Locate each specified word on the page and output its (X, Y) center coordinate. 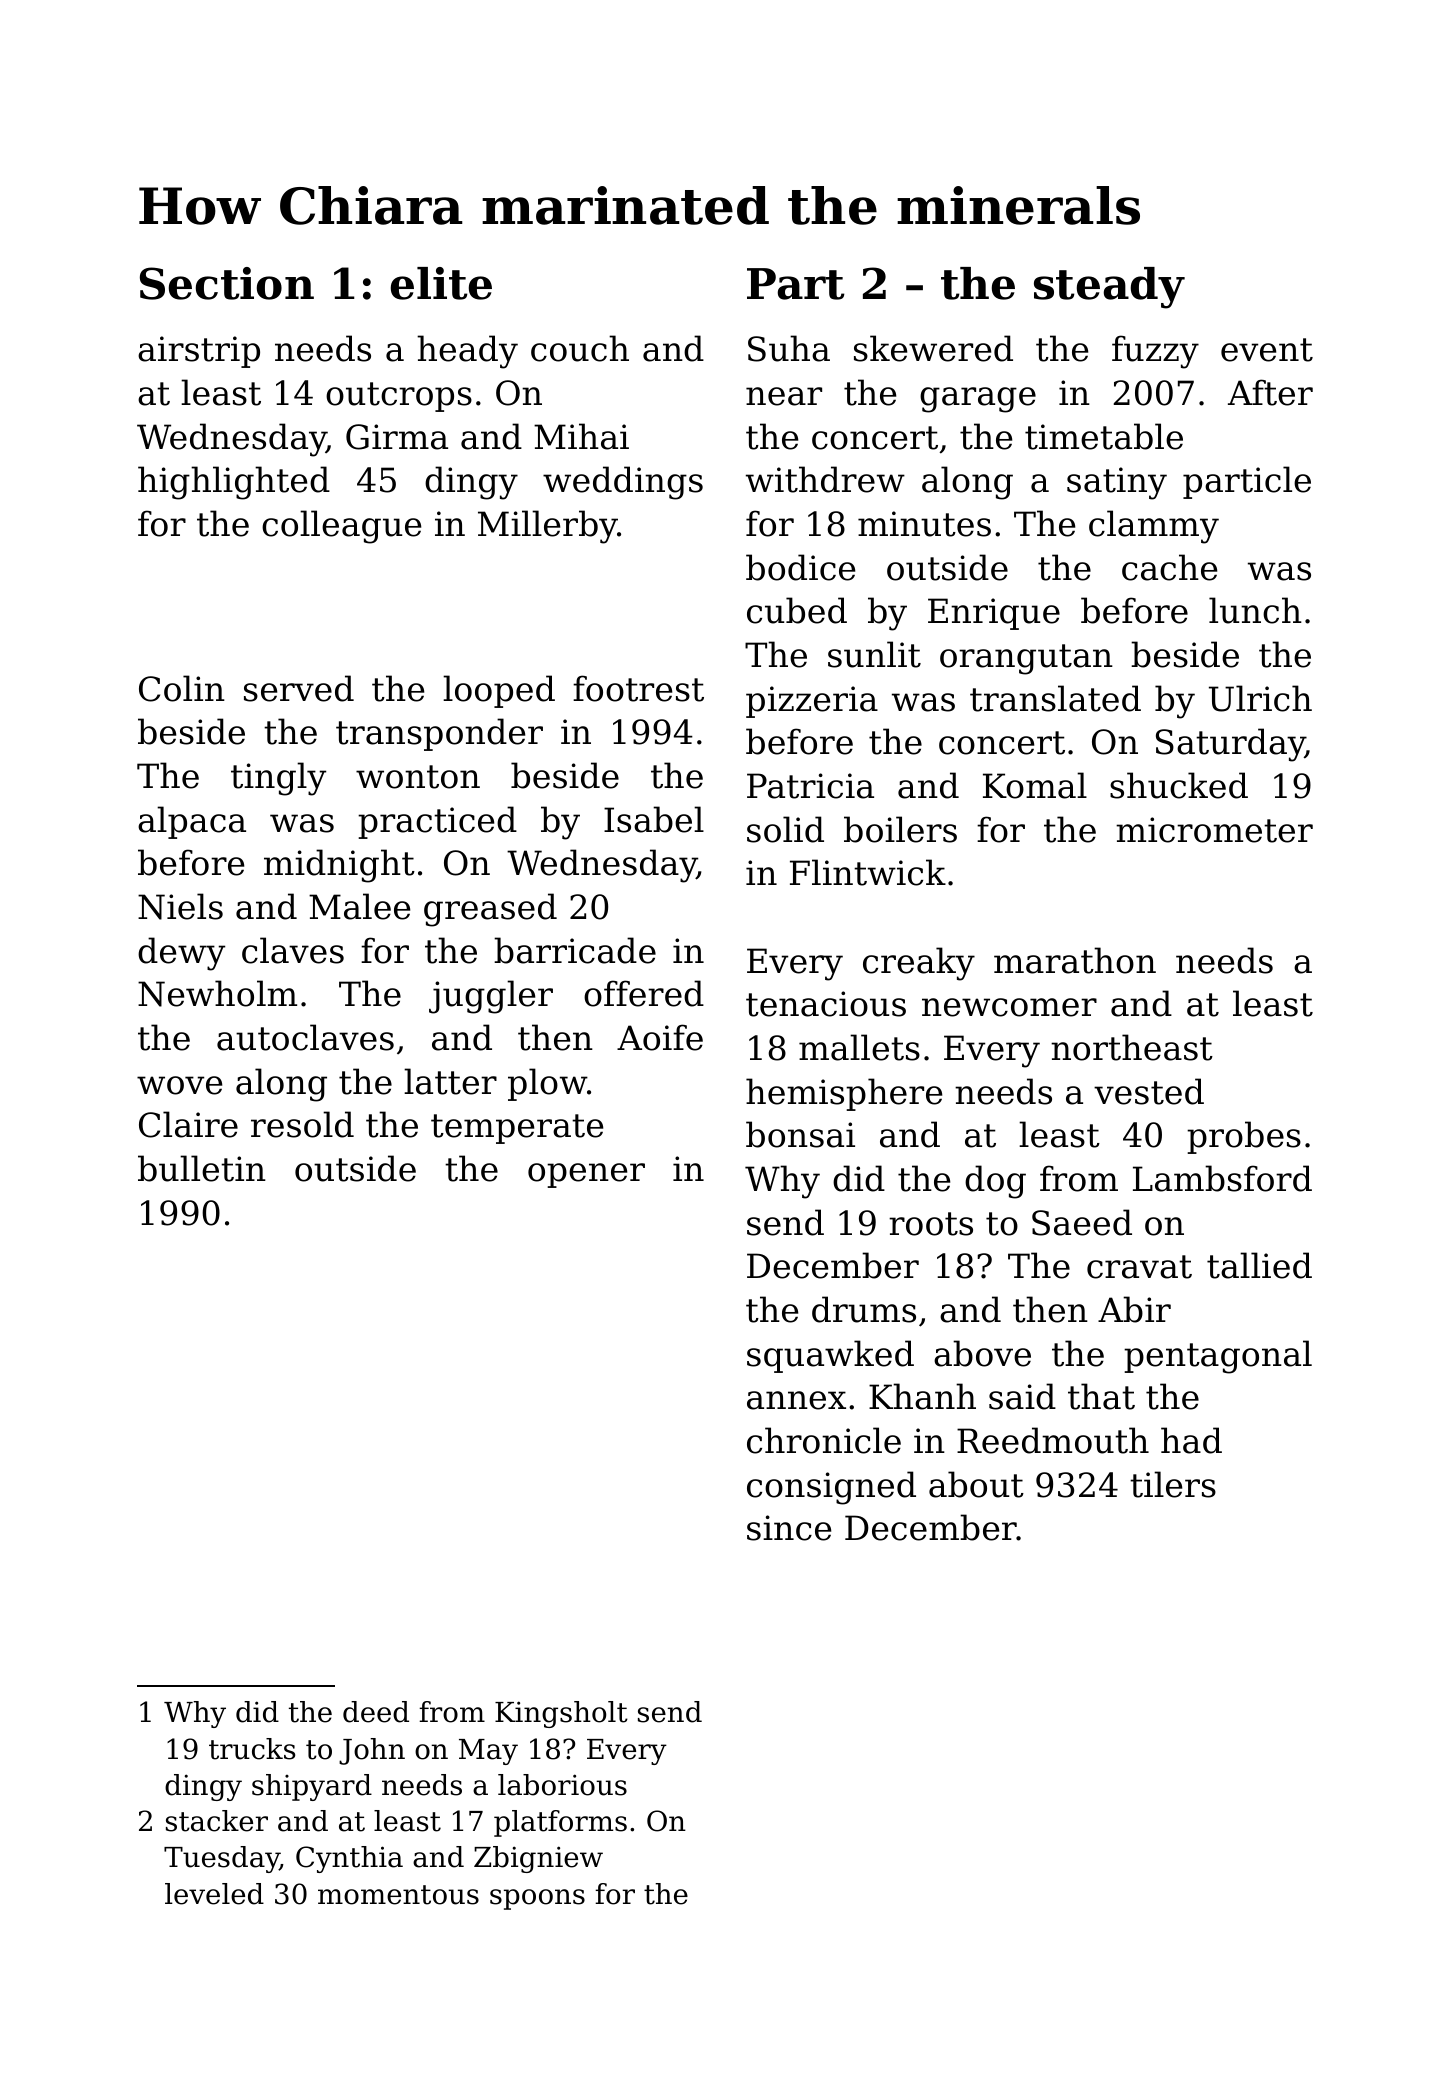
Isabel (654, 819)
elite (441, 283)
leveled (214, 1894)
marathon (1075, 960)
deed (376, 1712)
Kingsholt (561, 1714)
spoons (537, 1899)
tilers (1173, 1484)
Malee (359, 906)
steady (1109, 288)
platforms (560, 1823)
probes (1244, 1137)
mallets (859, 1047)
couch (580, 348)
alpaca (192, 822)
